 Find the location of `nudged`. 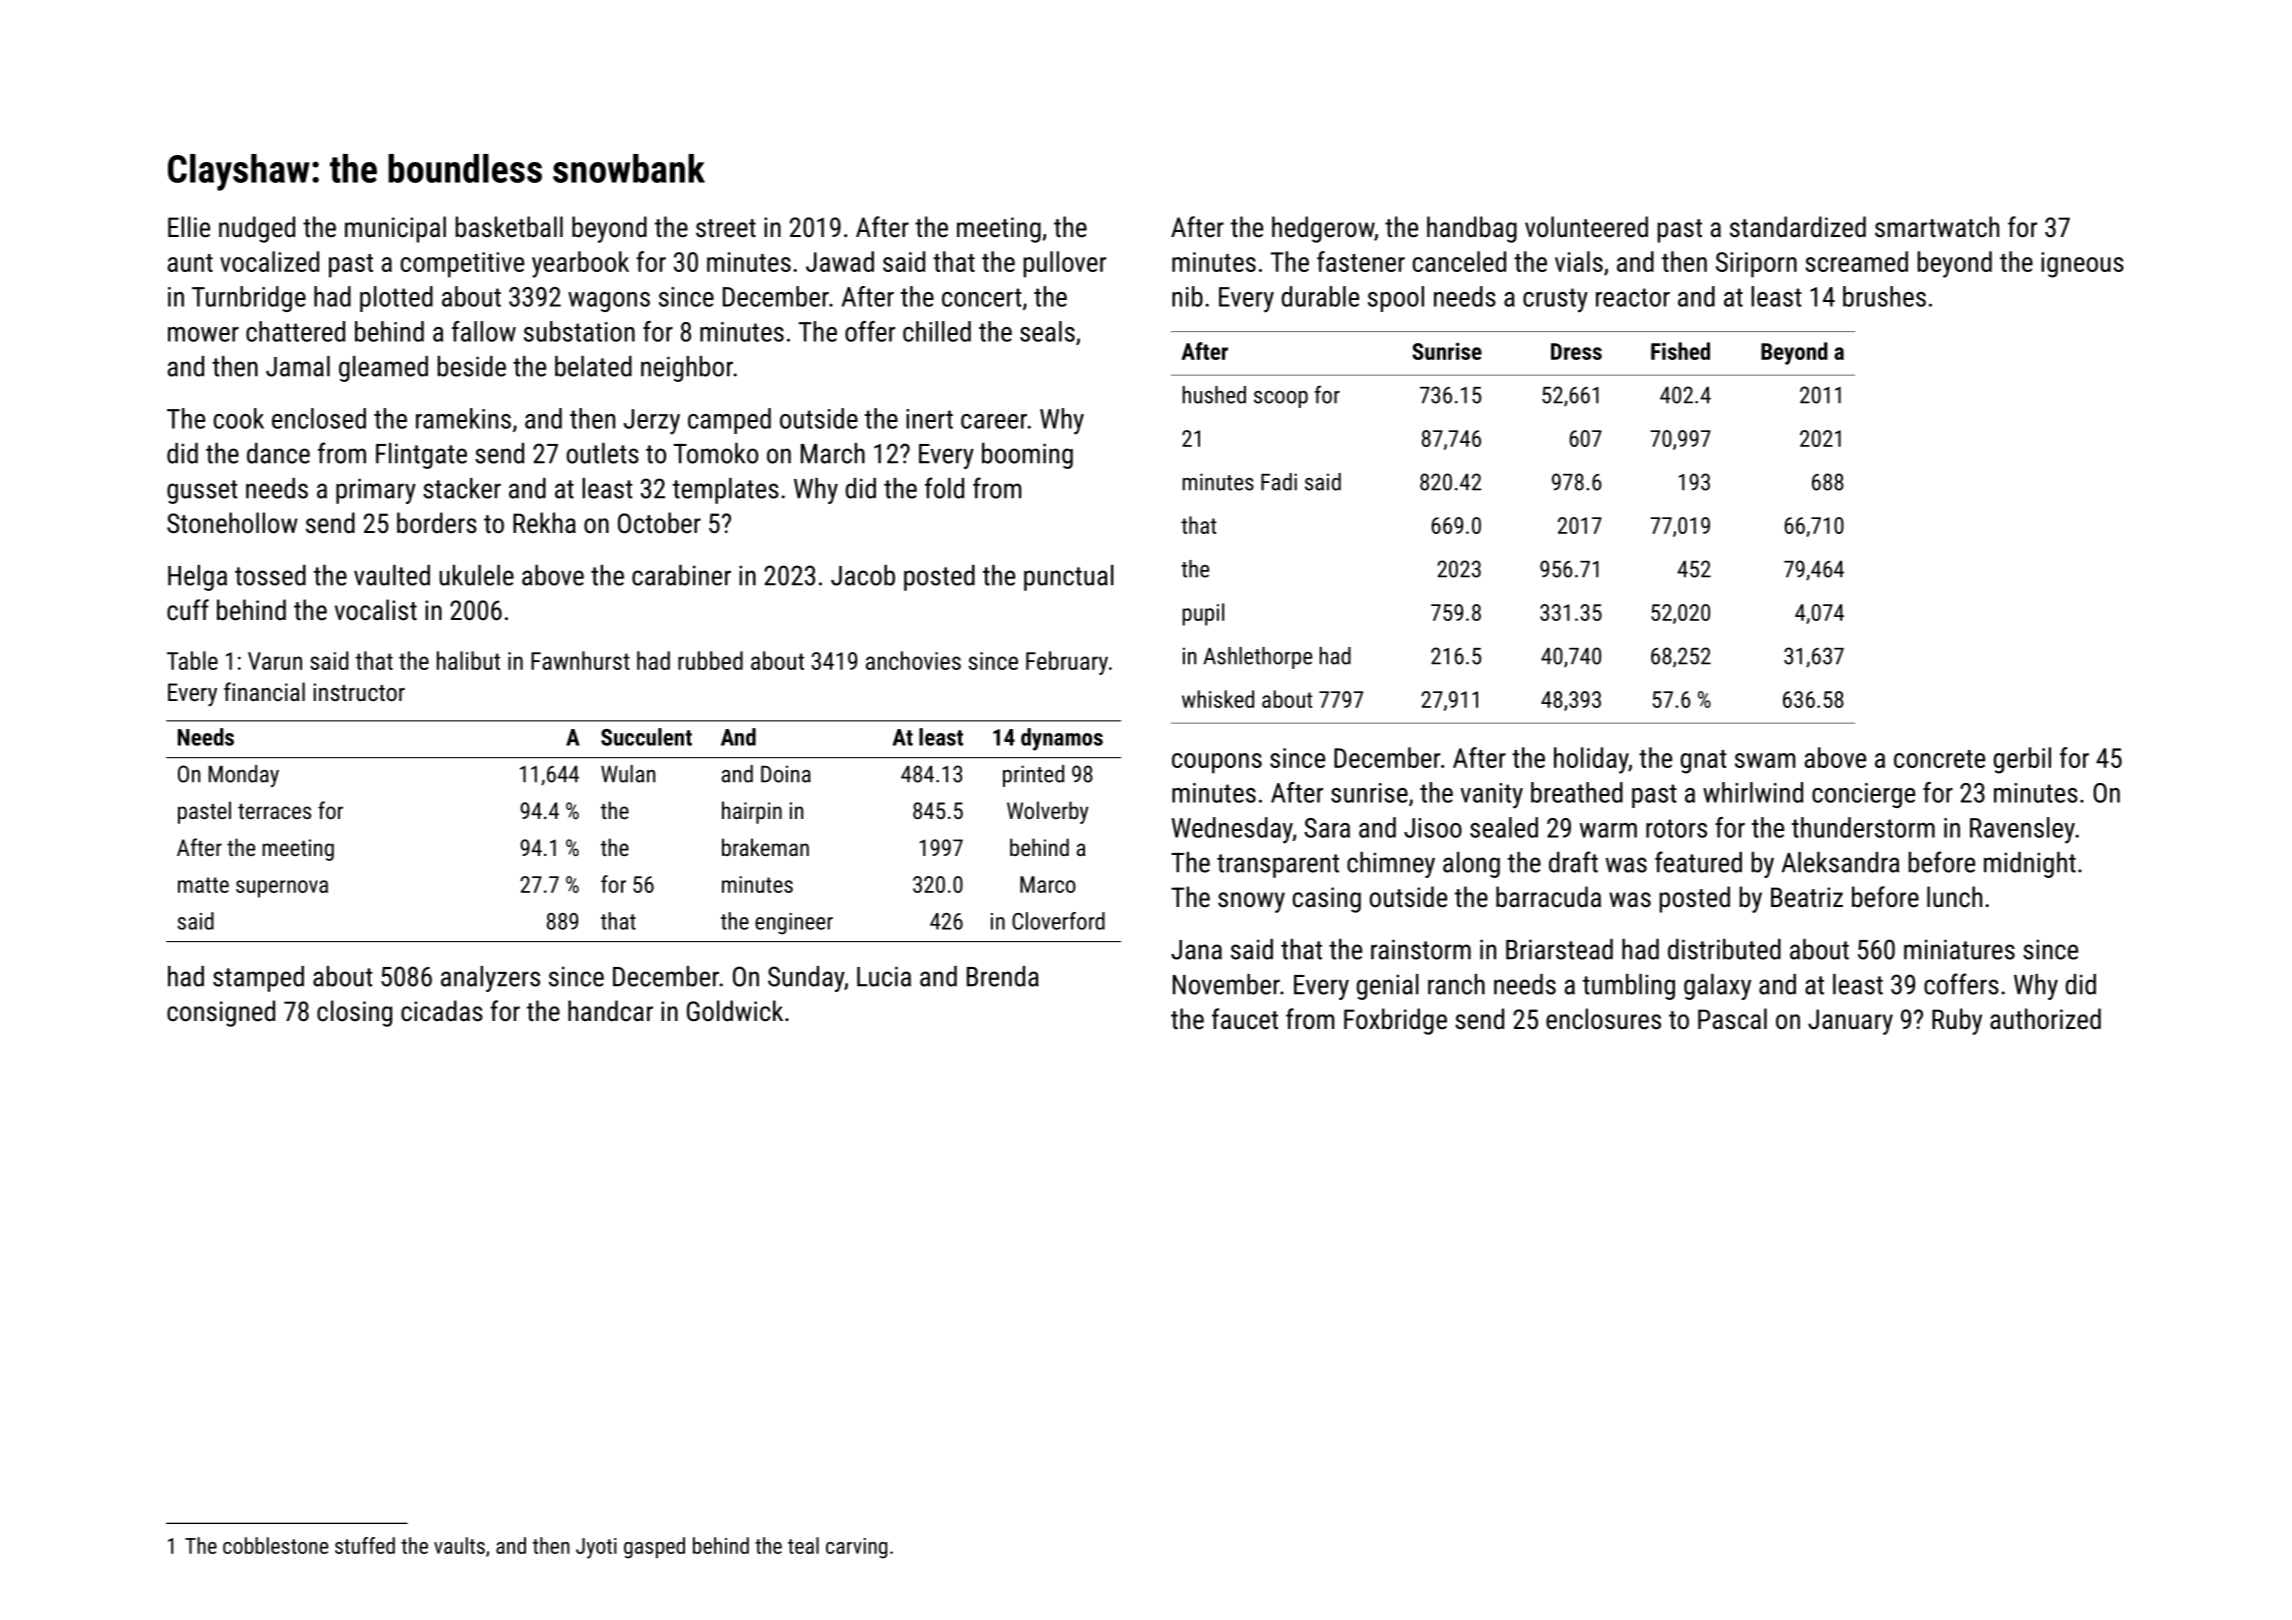

nudged is located at coordinates (257, 229).
